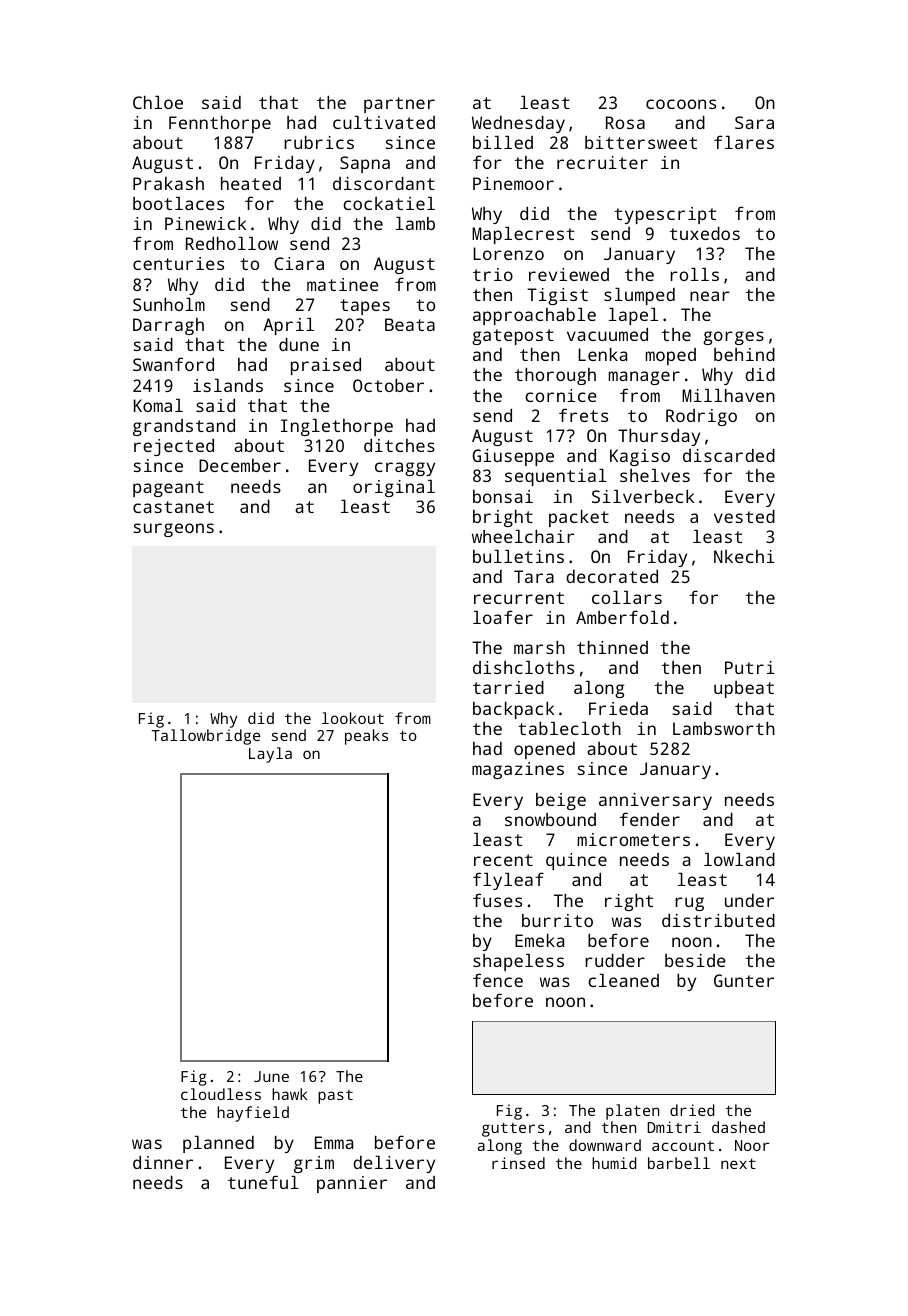  What do you see at coordinates (365, 164) in the screenshot?
I see `Sapna` at bounding box center [365, 164].
